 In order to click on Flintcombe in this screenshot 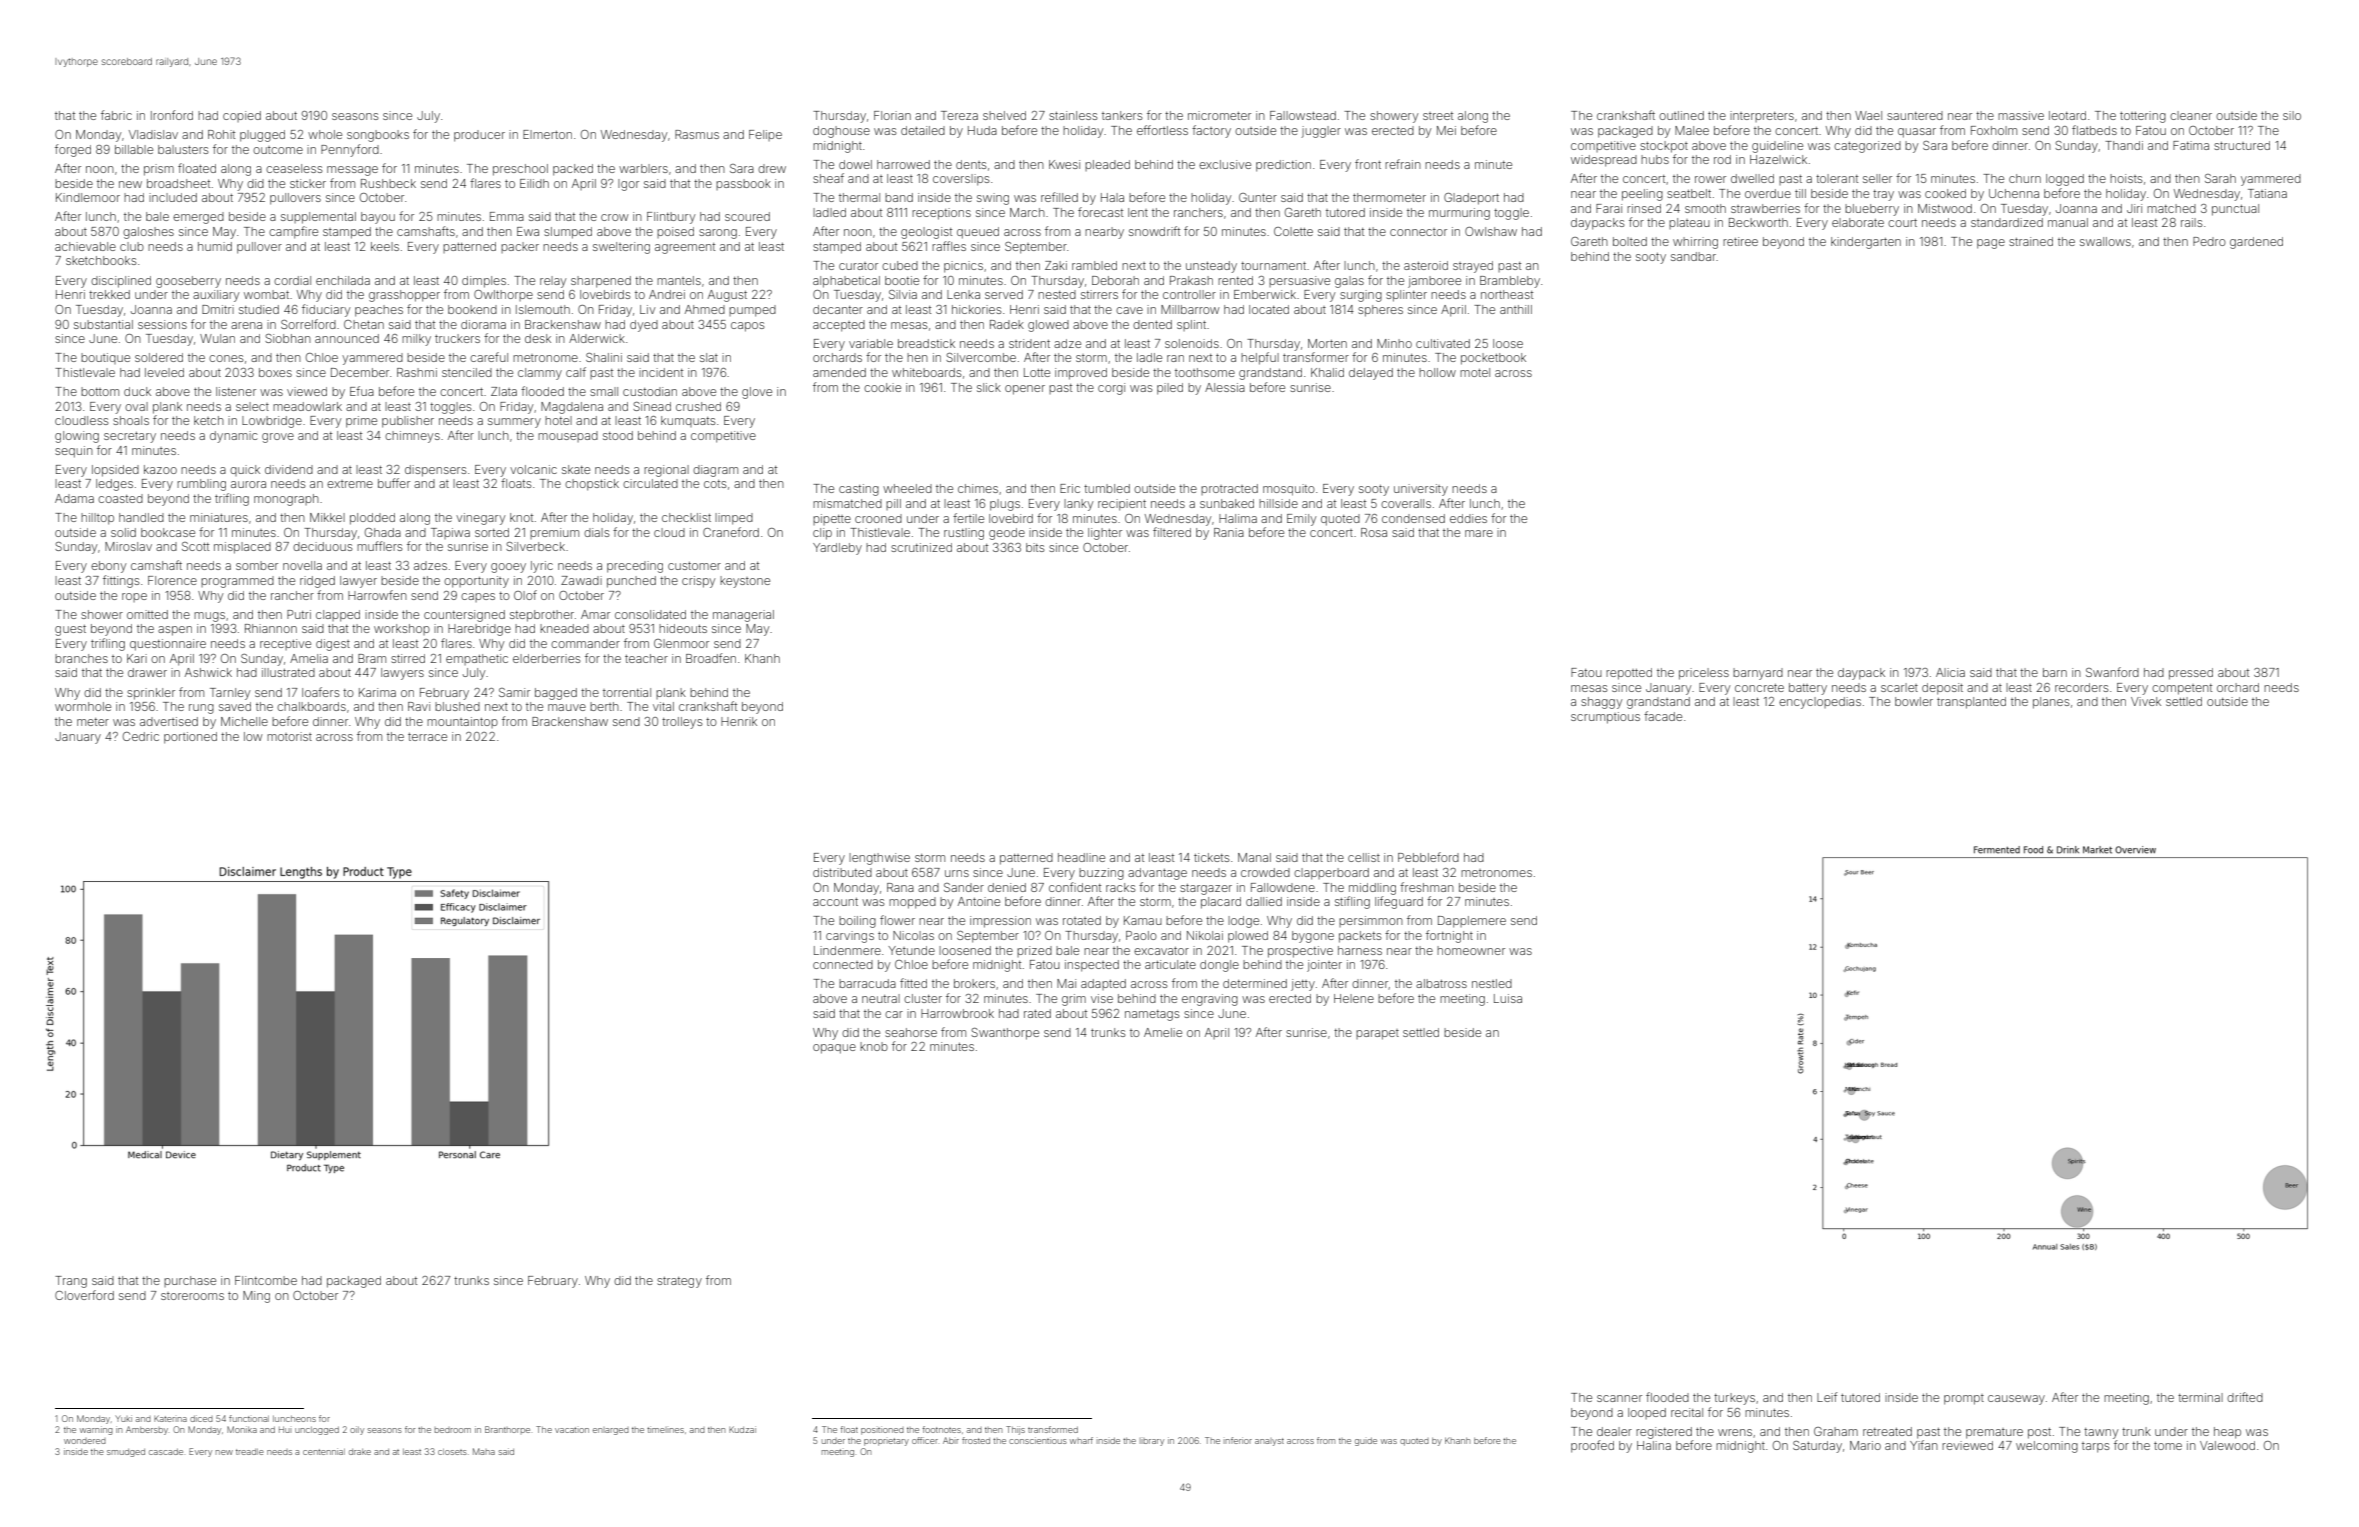, I will do `click(266, 1280)`.
